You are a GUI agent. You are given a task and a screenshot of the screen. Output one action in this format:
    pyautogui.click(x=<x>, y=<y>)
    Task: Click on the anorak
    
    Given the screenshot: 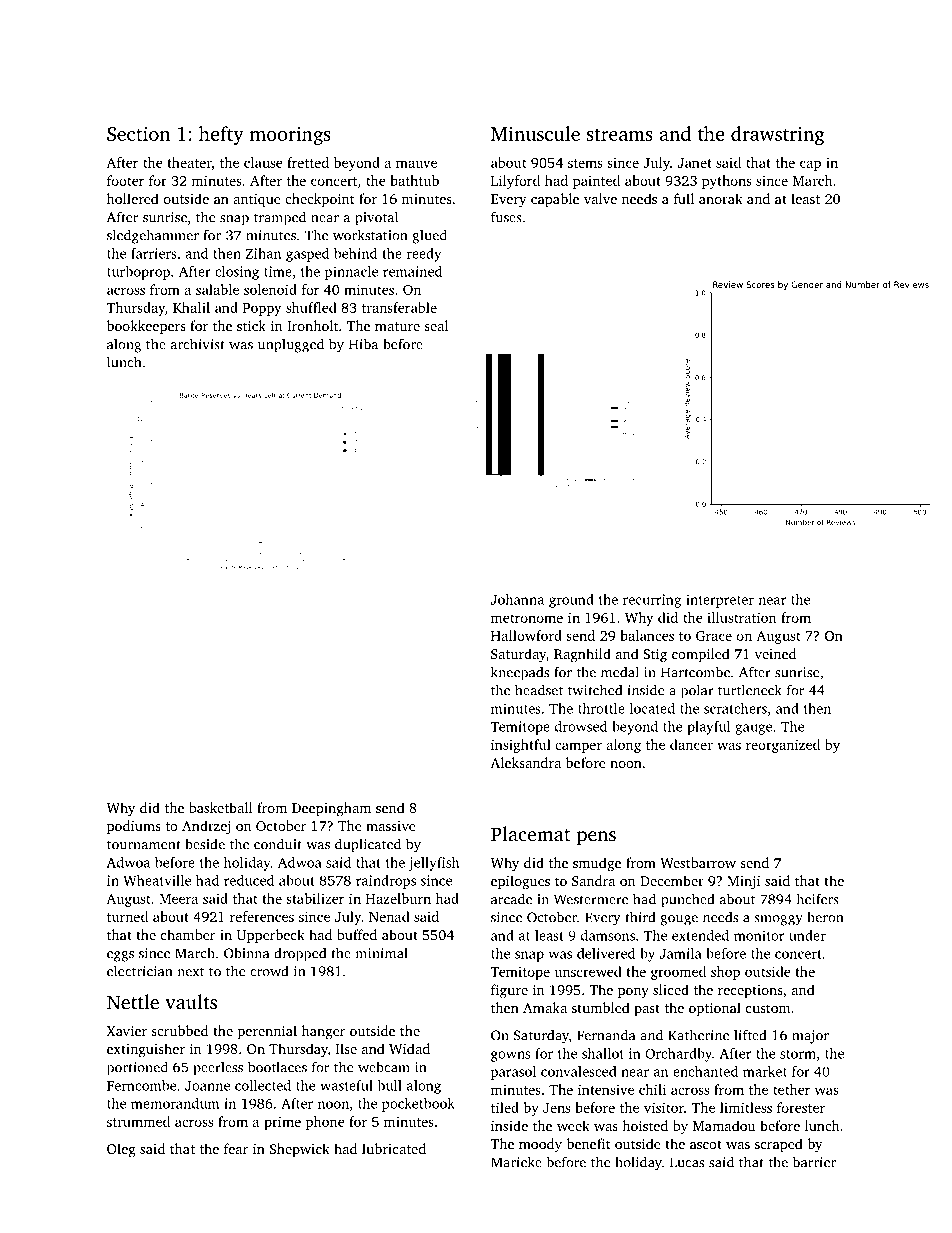 What is the action you would take?
    pyautogui.click(x=721, y=198)
